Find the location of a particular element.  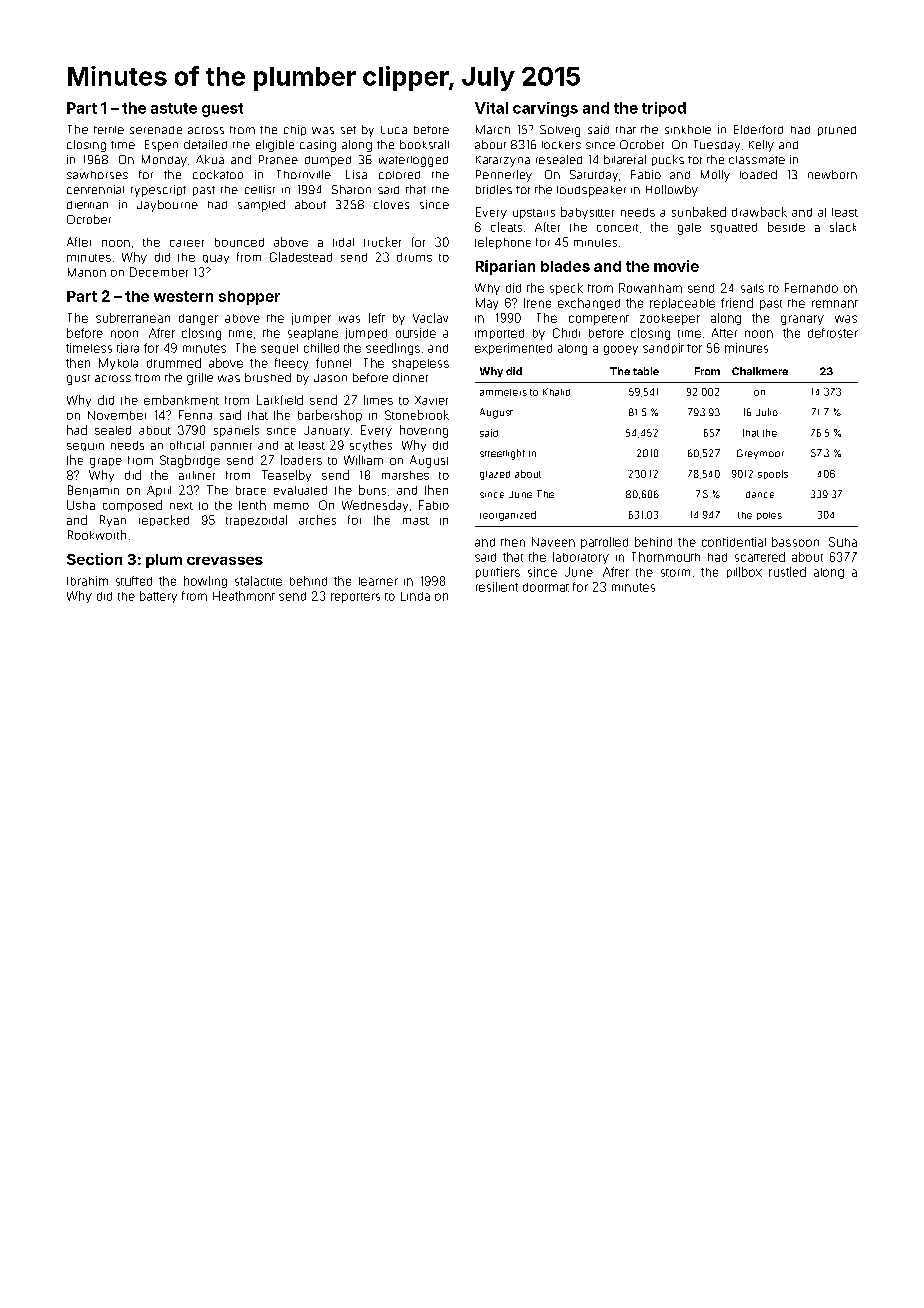

crevasses is located at coordinates (225, 561).
